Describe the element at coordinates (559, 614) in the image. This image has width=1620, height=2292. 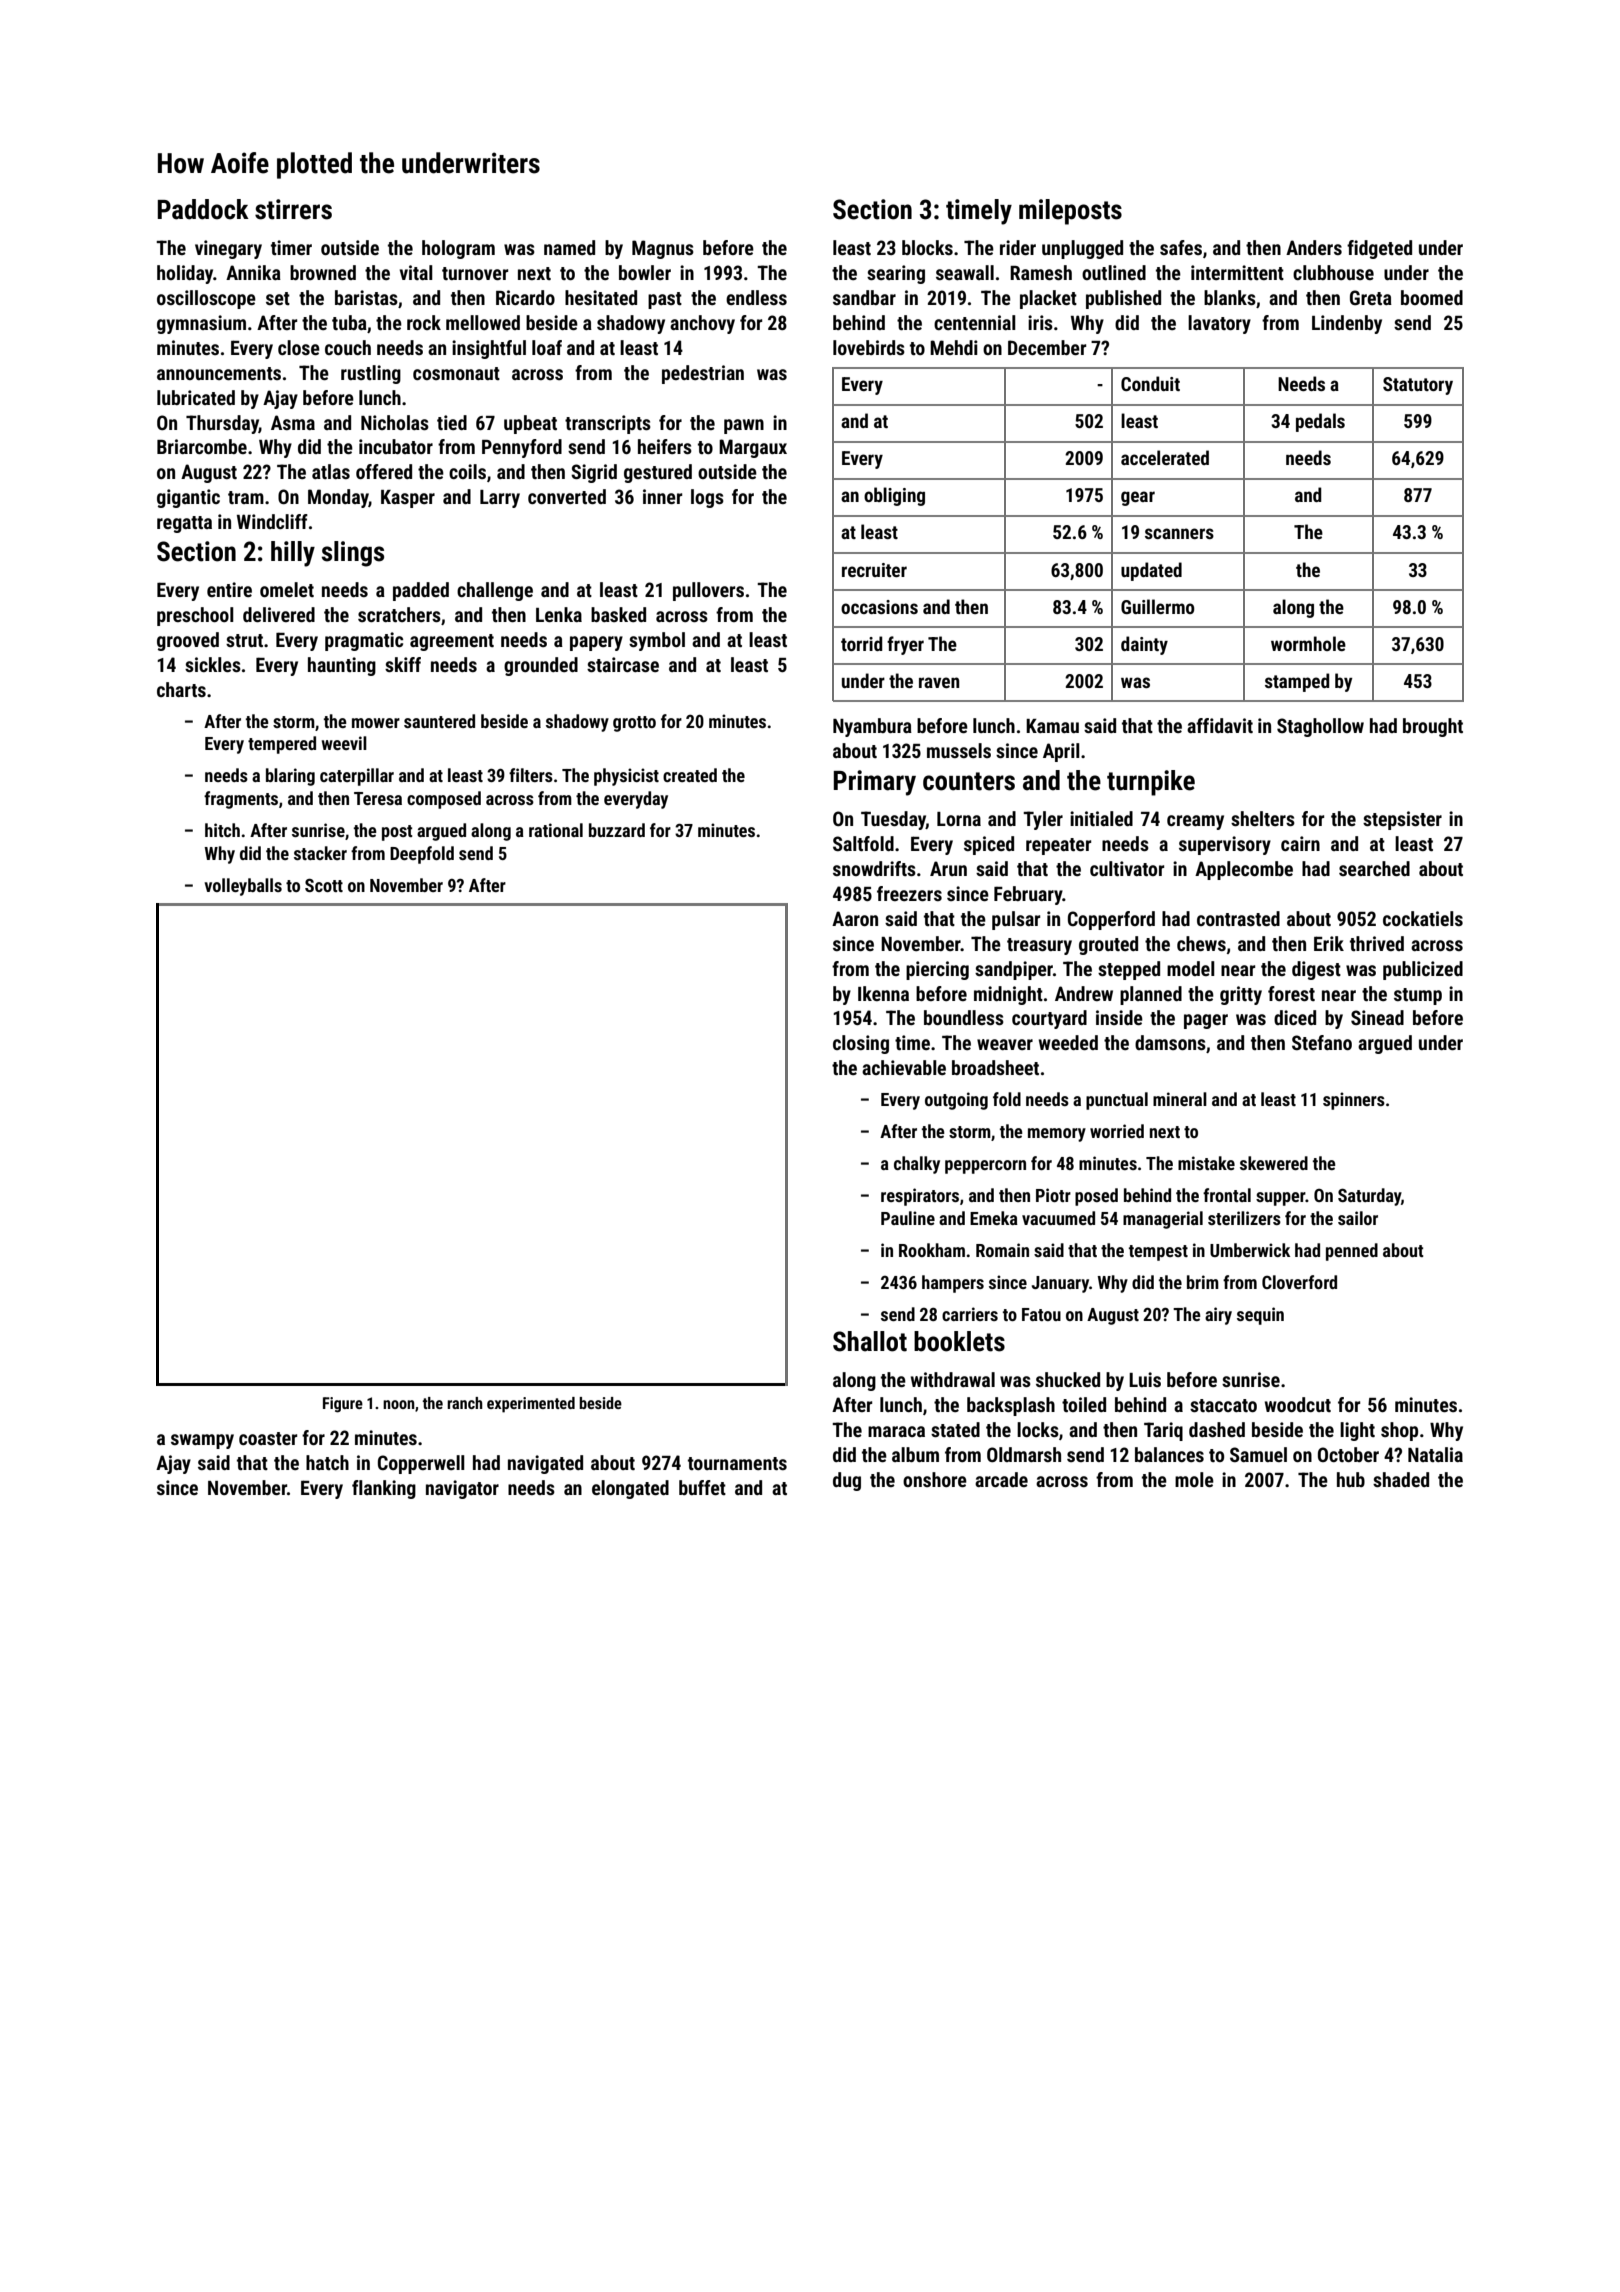
I see `Lenka` at that location.
